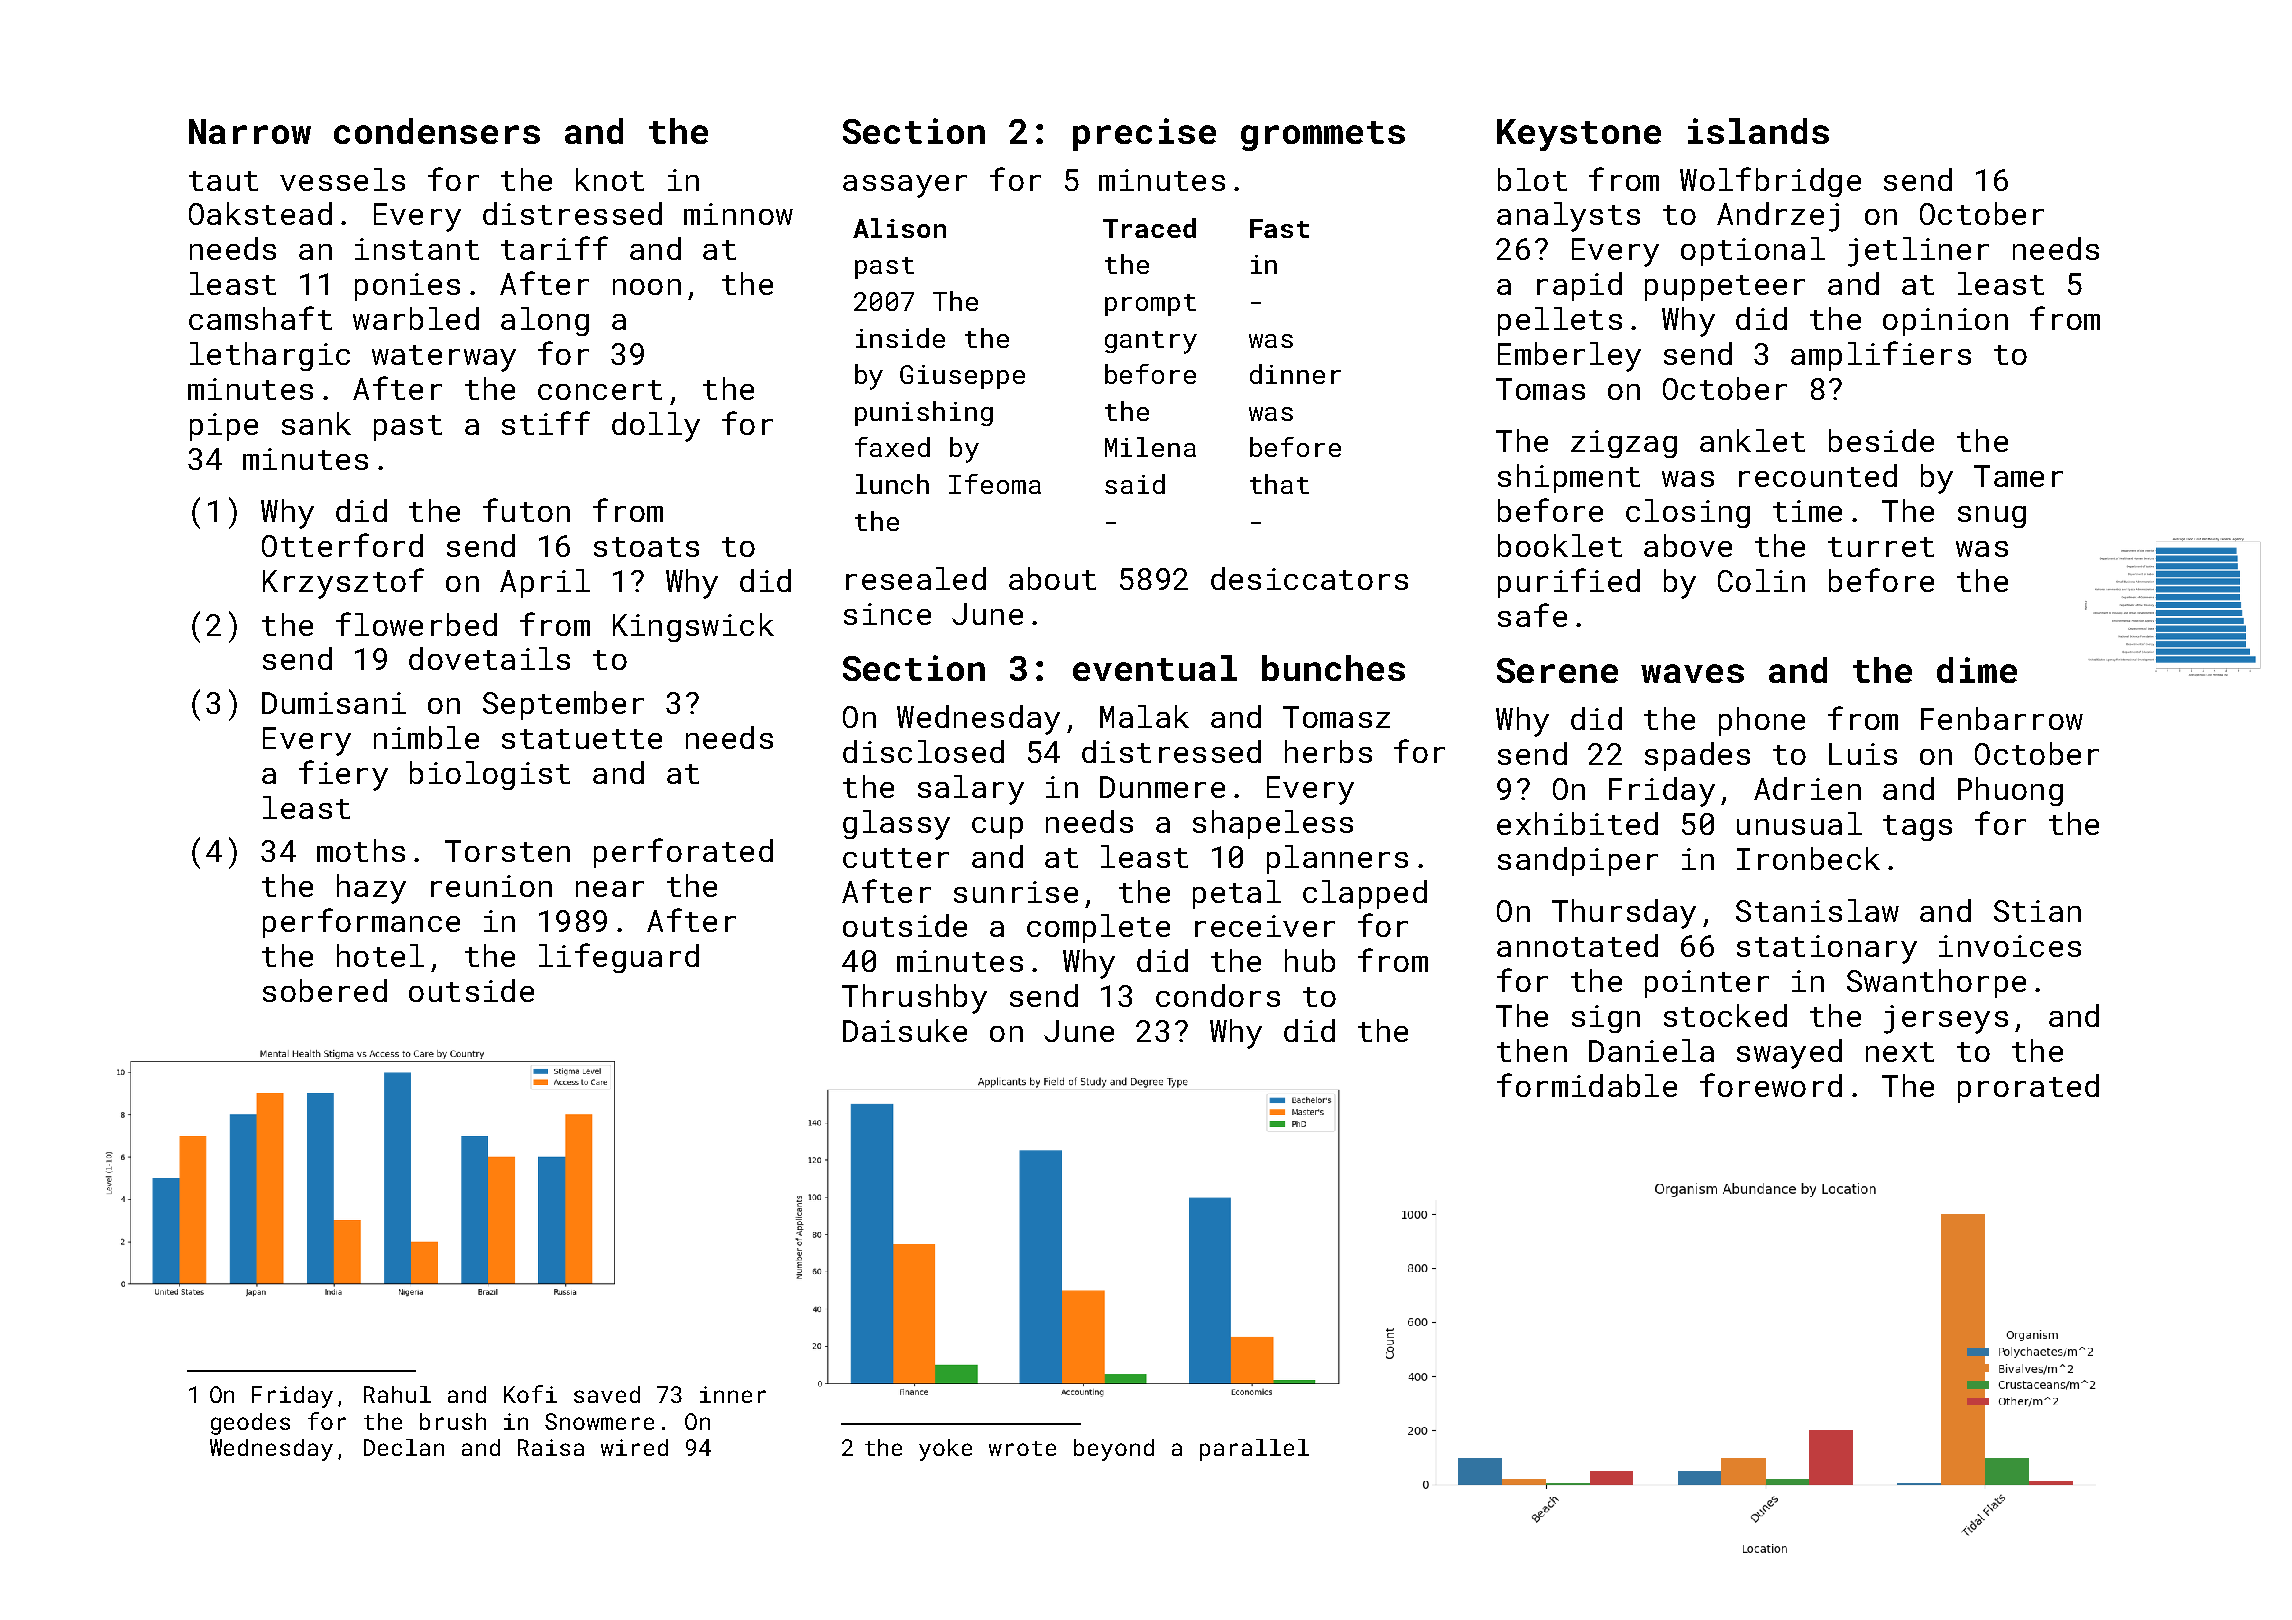 This image has height=1620, width=2292. What do you see at coordinates (899, 228) in the image?
I see `Alison` at bounding box center [899, 228].
